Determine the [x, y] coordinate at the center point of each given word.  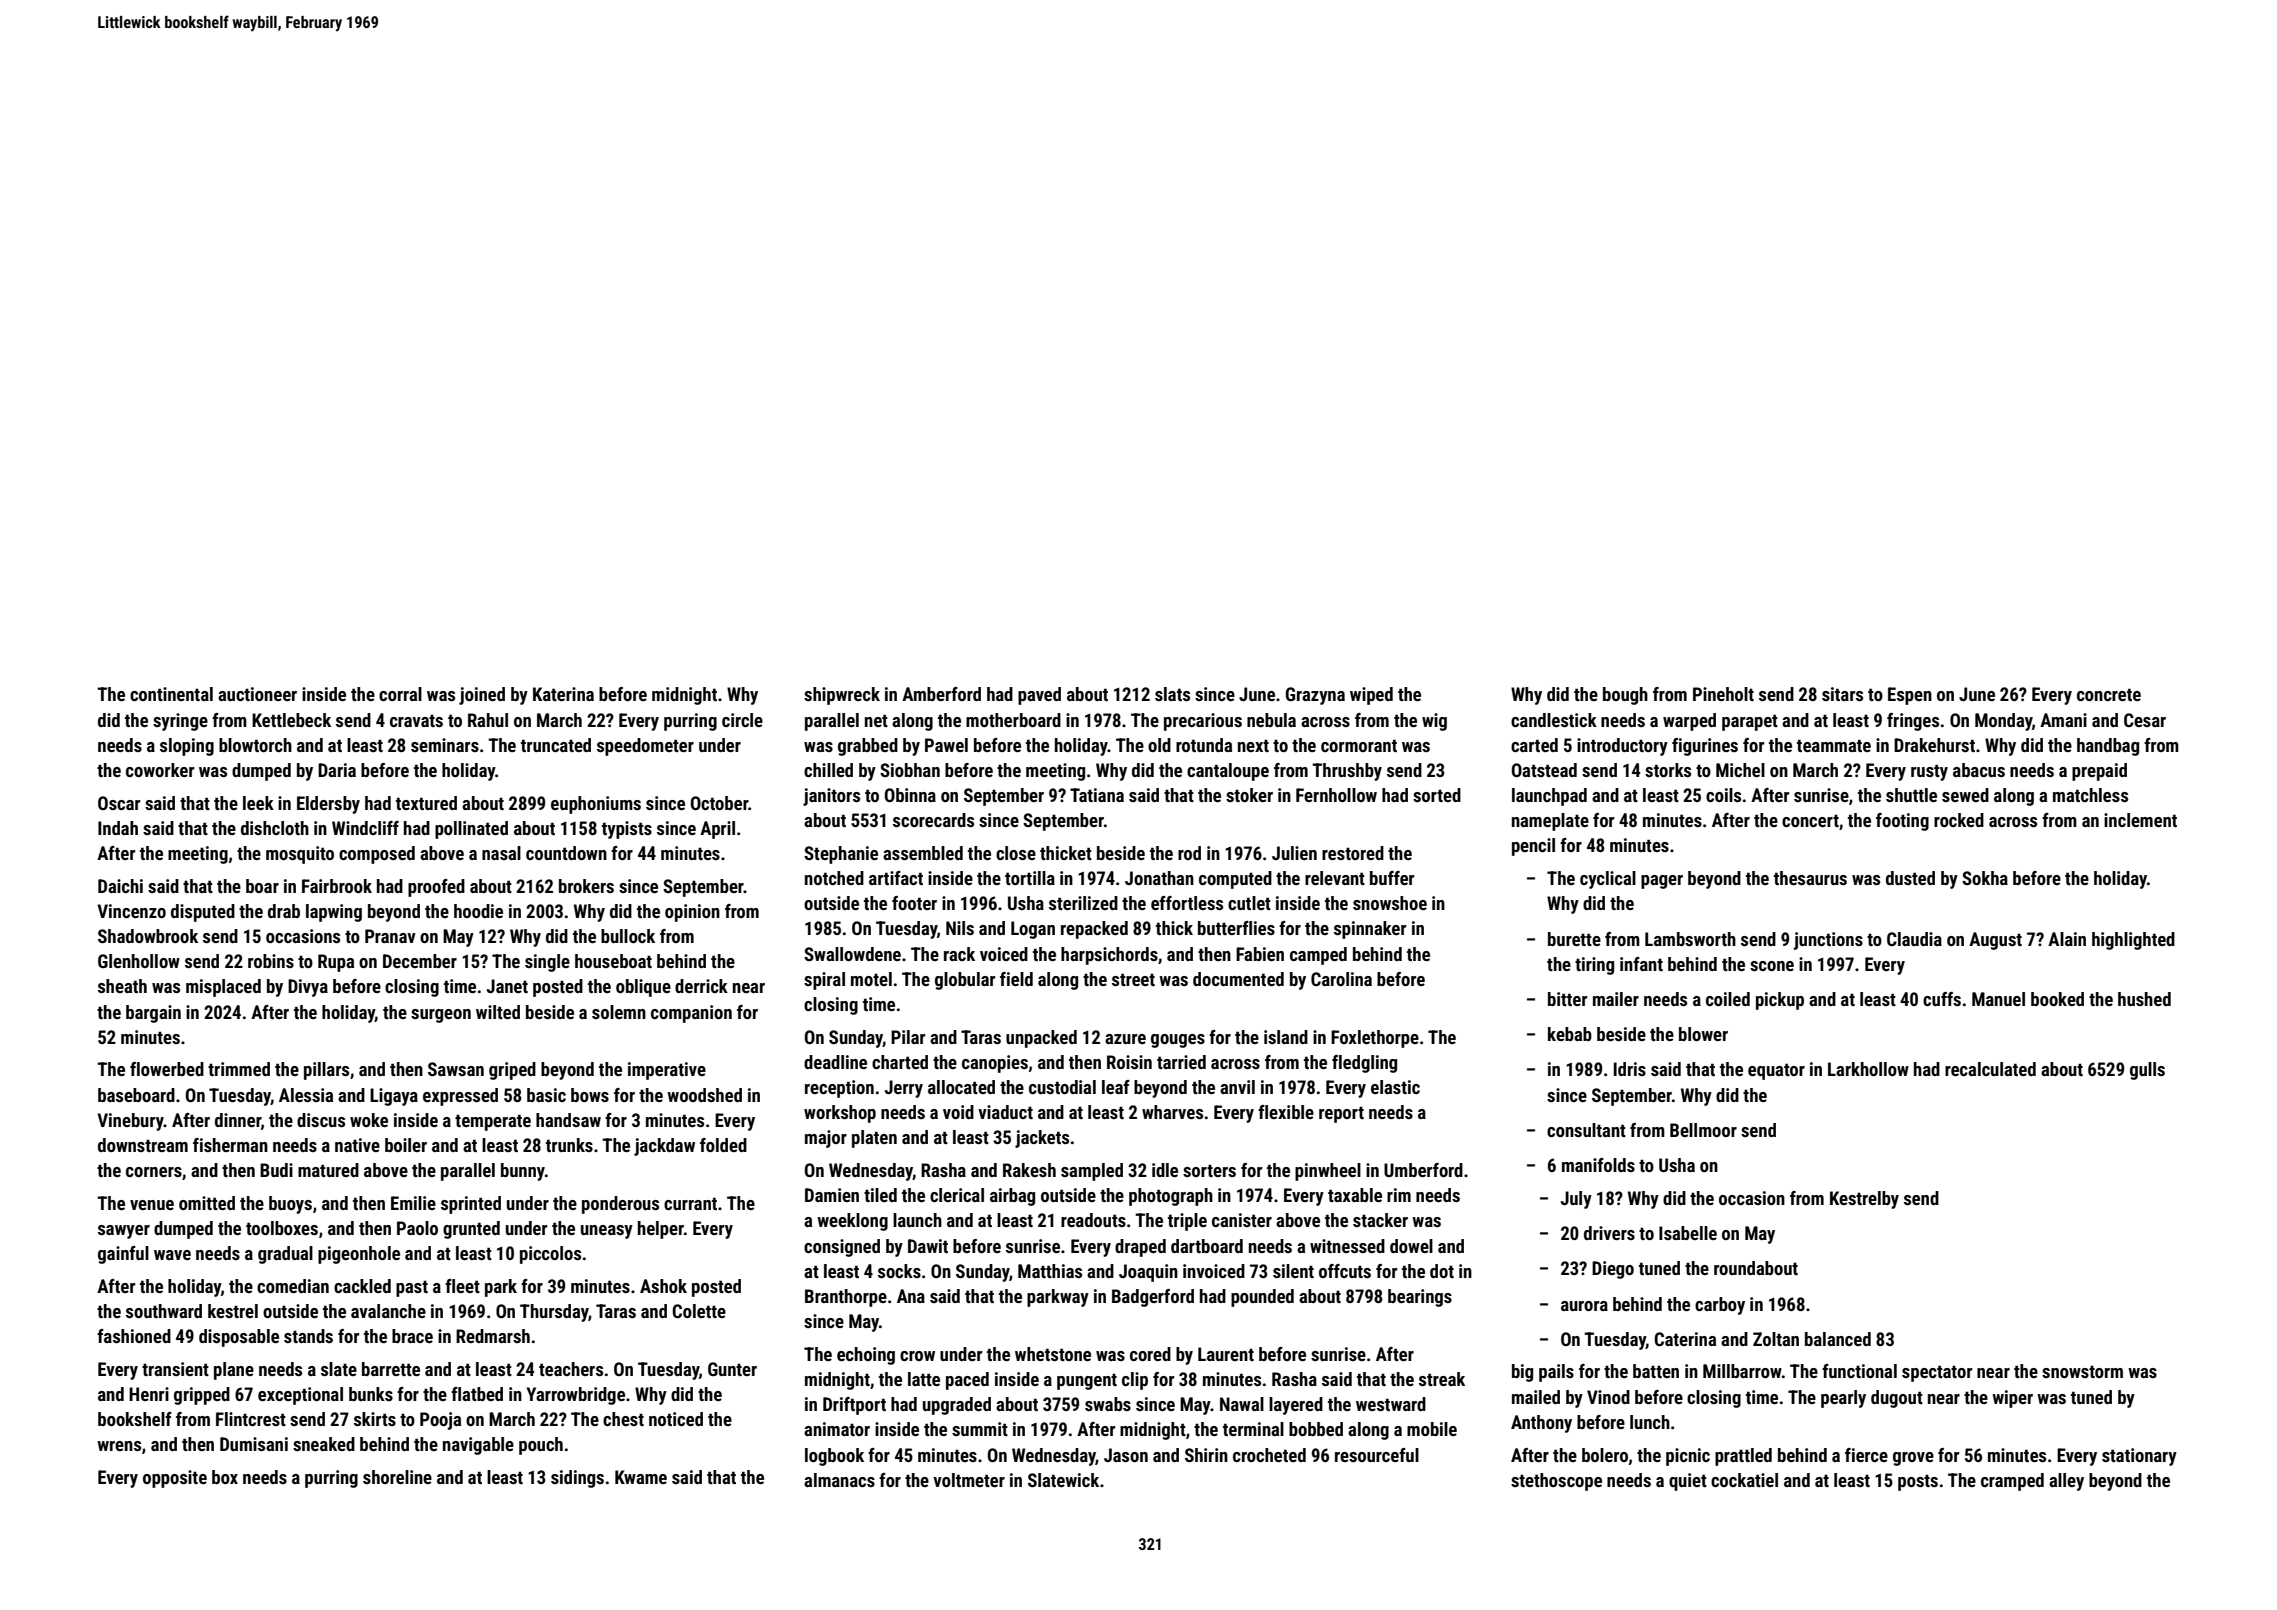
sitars [1842, 694]
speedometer [645, 747]
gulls [2147, 1071]
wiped [1371, 696]
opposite [175, 1479]
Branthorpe [846, 1298]
